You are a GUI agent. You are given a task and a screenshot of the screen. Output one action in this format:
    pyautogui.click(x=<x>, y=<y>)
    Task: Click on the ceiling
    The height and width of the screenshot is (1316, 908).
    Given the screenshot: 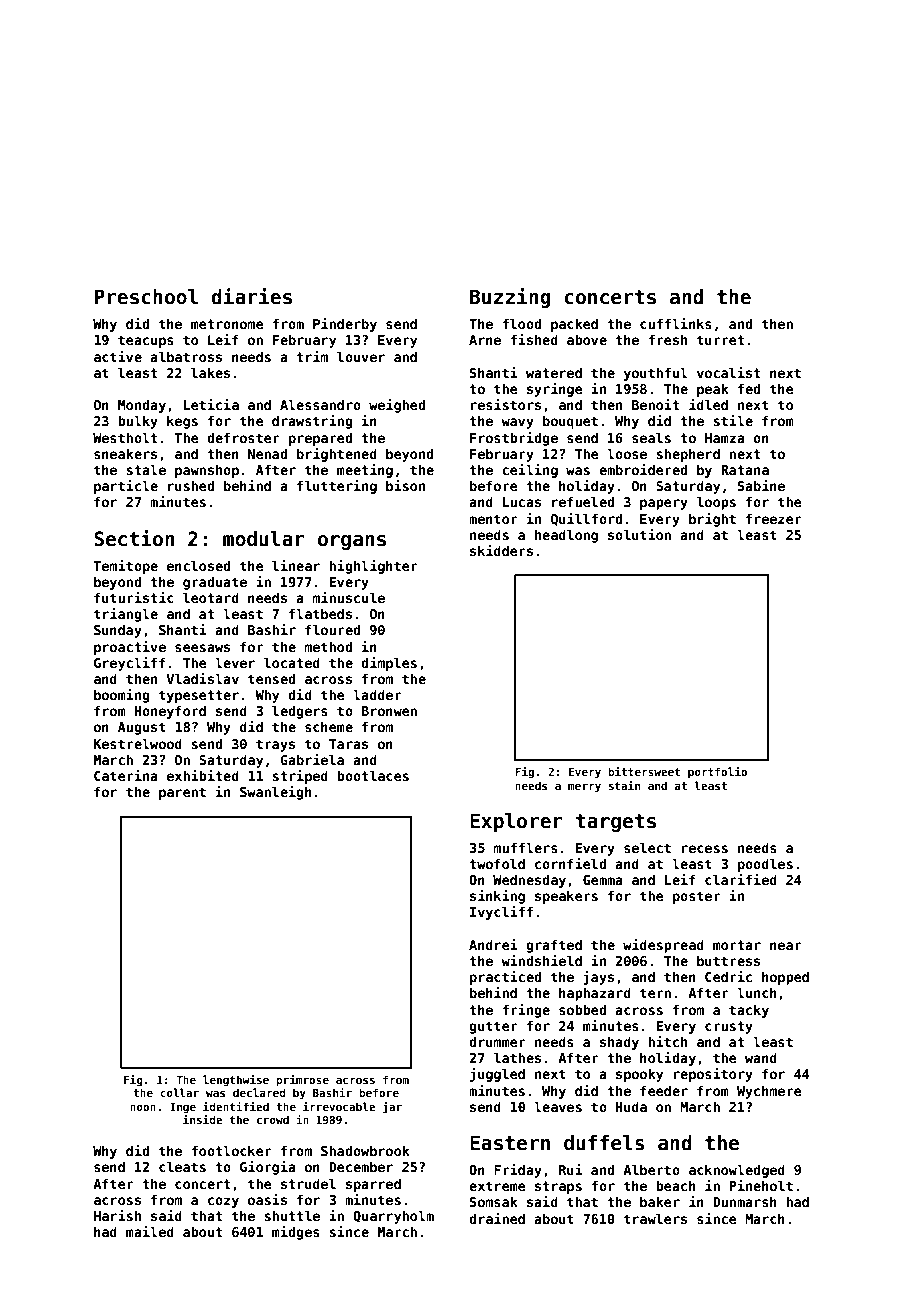 What is the action you would take?
    pyautogui.click(x=530, y=471)
